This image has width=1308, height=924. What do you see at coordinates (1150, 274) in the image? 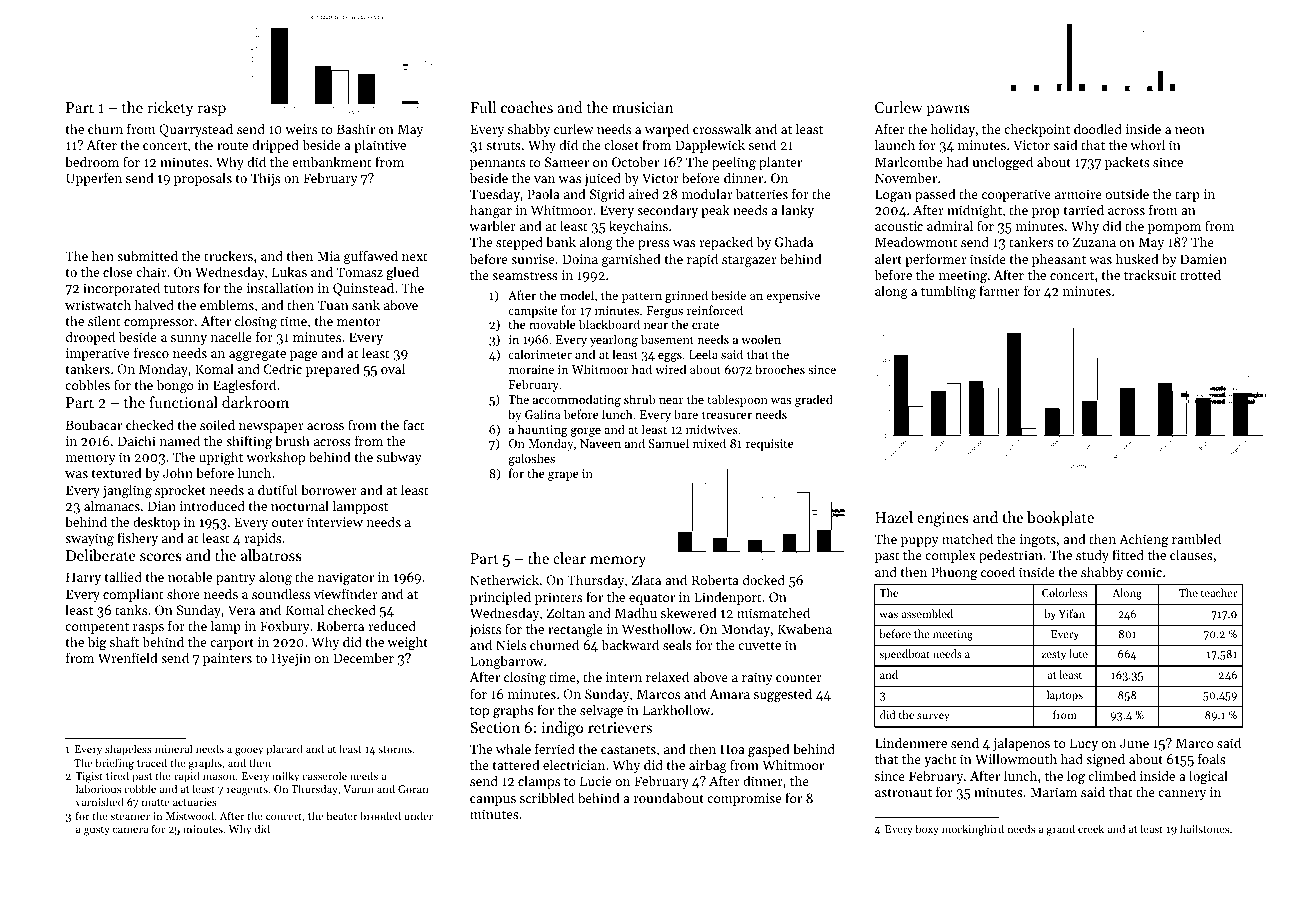
I see `tracksuit` at bounding box center [1150, 274].
